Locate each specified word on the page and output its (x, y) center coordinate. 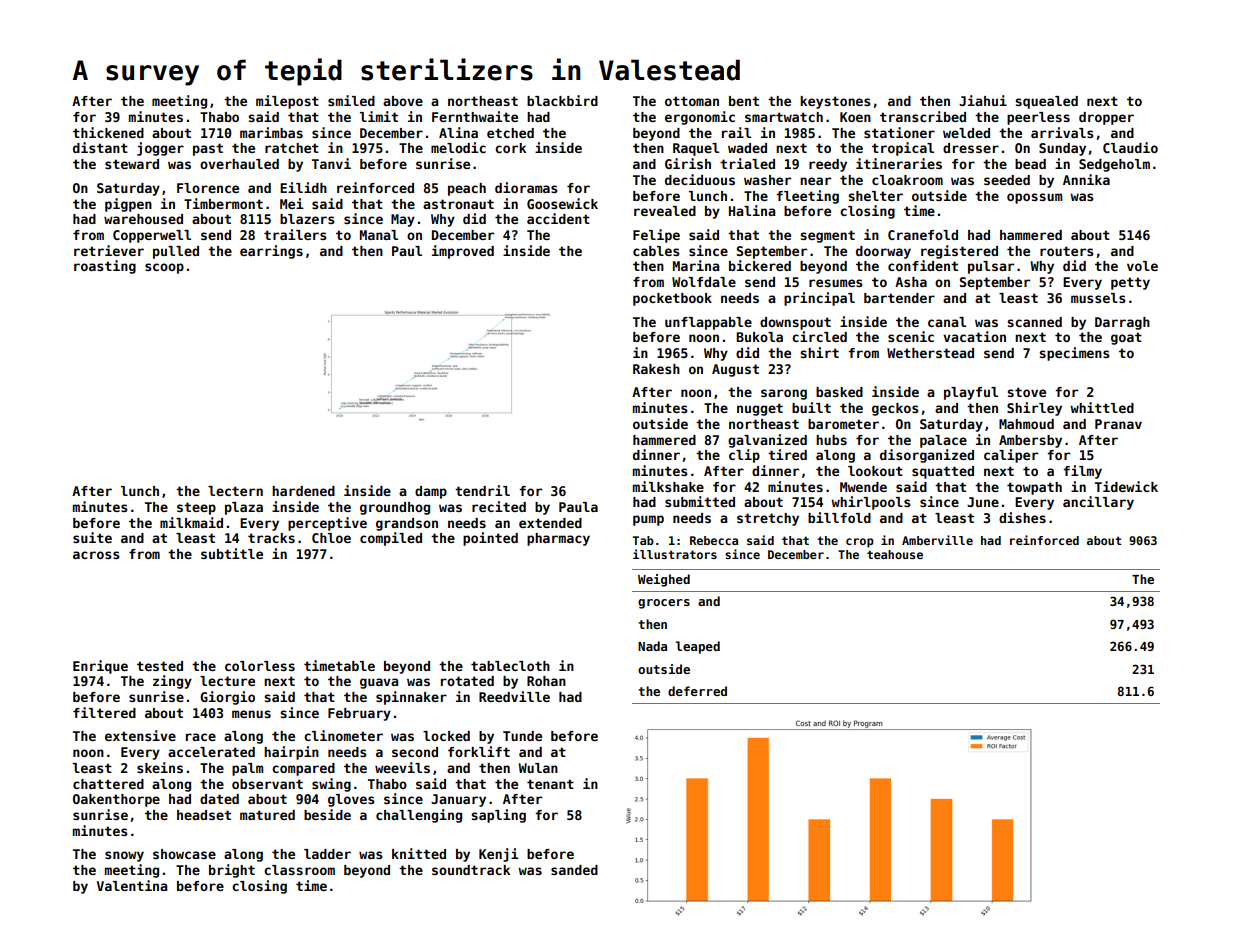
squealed (1046, 102)
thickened (108, 132)
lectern (235, 491)
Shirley (1034, 409)
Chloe (331, 538)
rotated (467, 681)
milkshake (668, 486)
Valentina (132, 885)
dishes (1022, 517)
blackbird (562, 100)
